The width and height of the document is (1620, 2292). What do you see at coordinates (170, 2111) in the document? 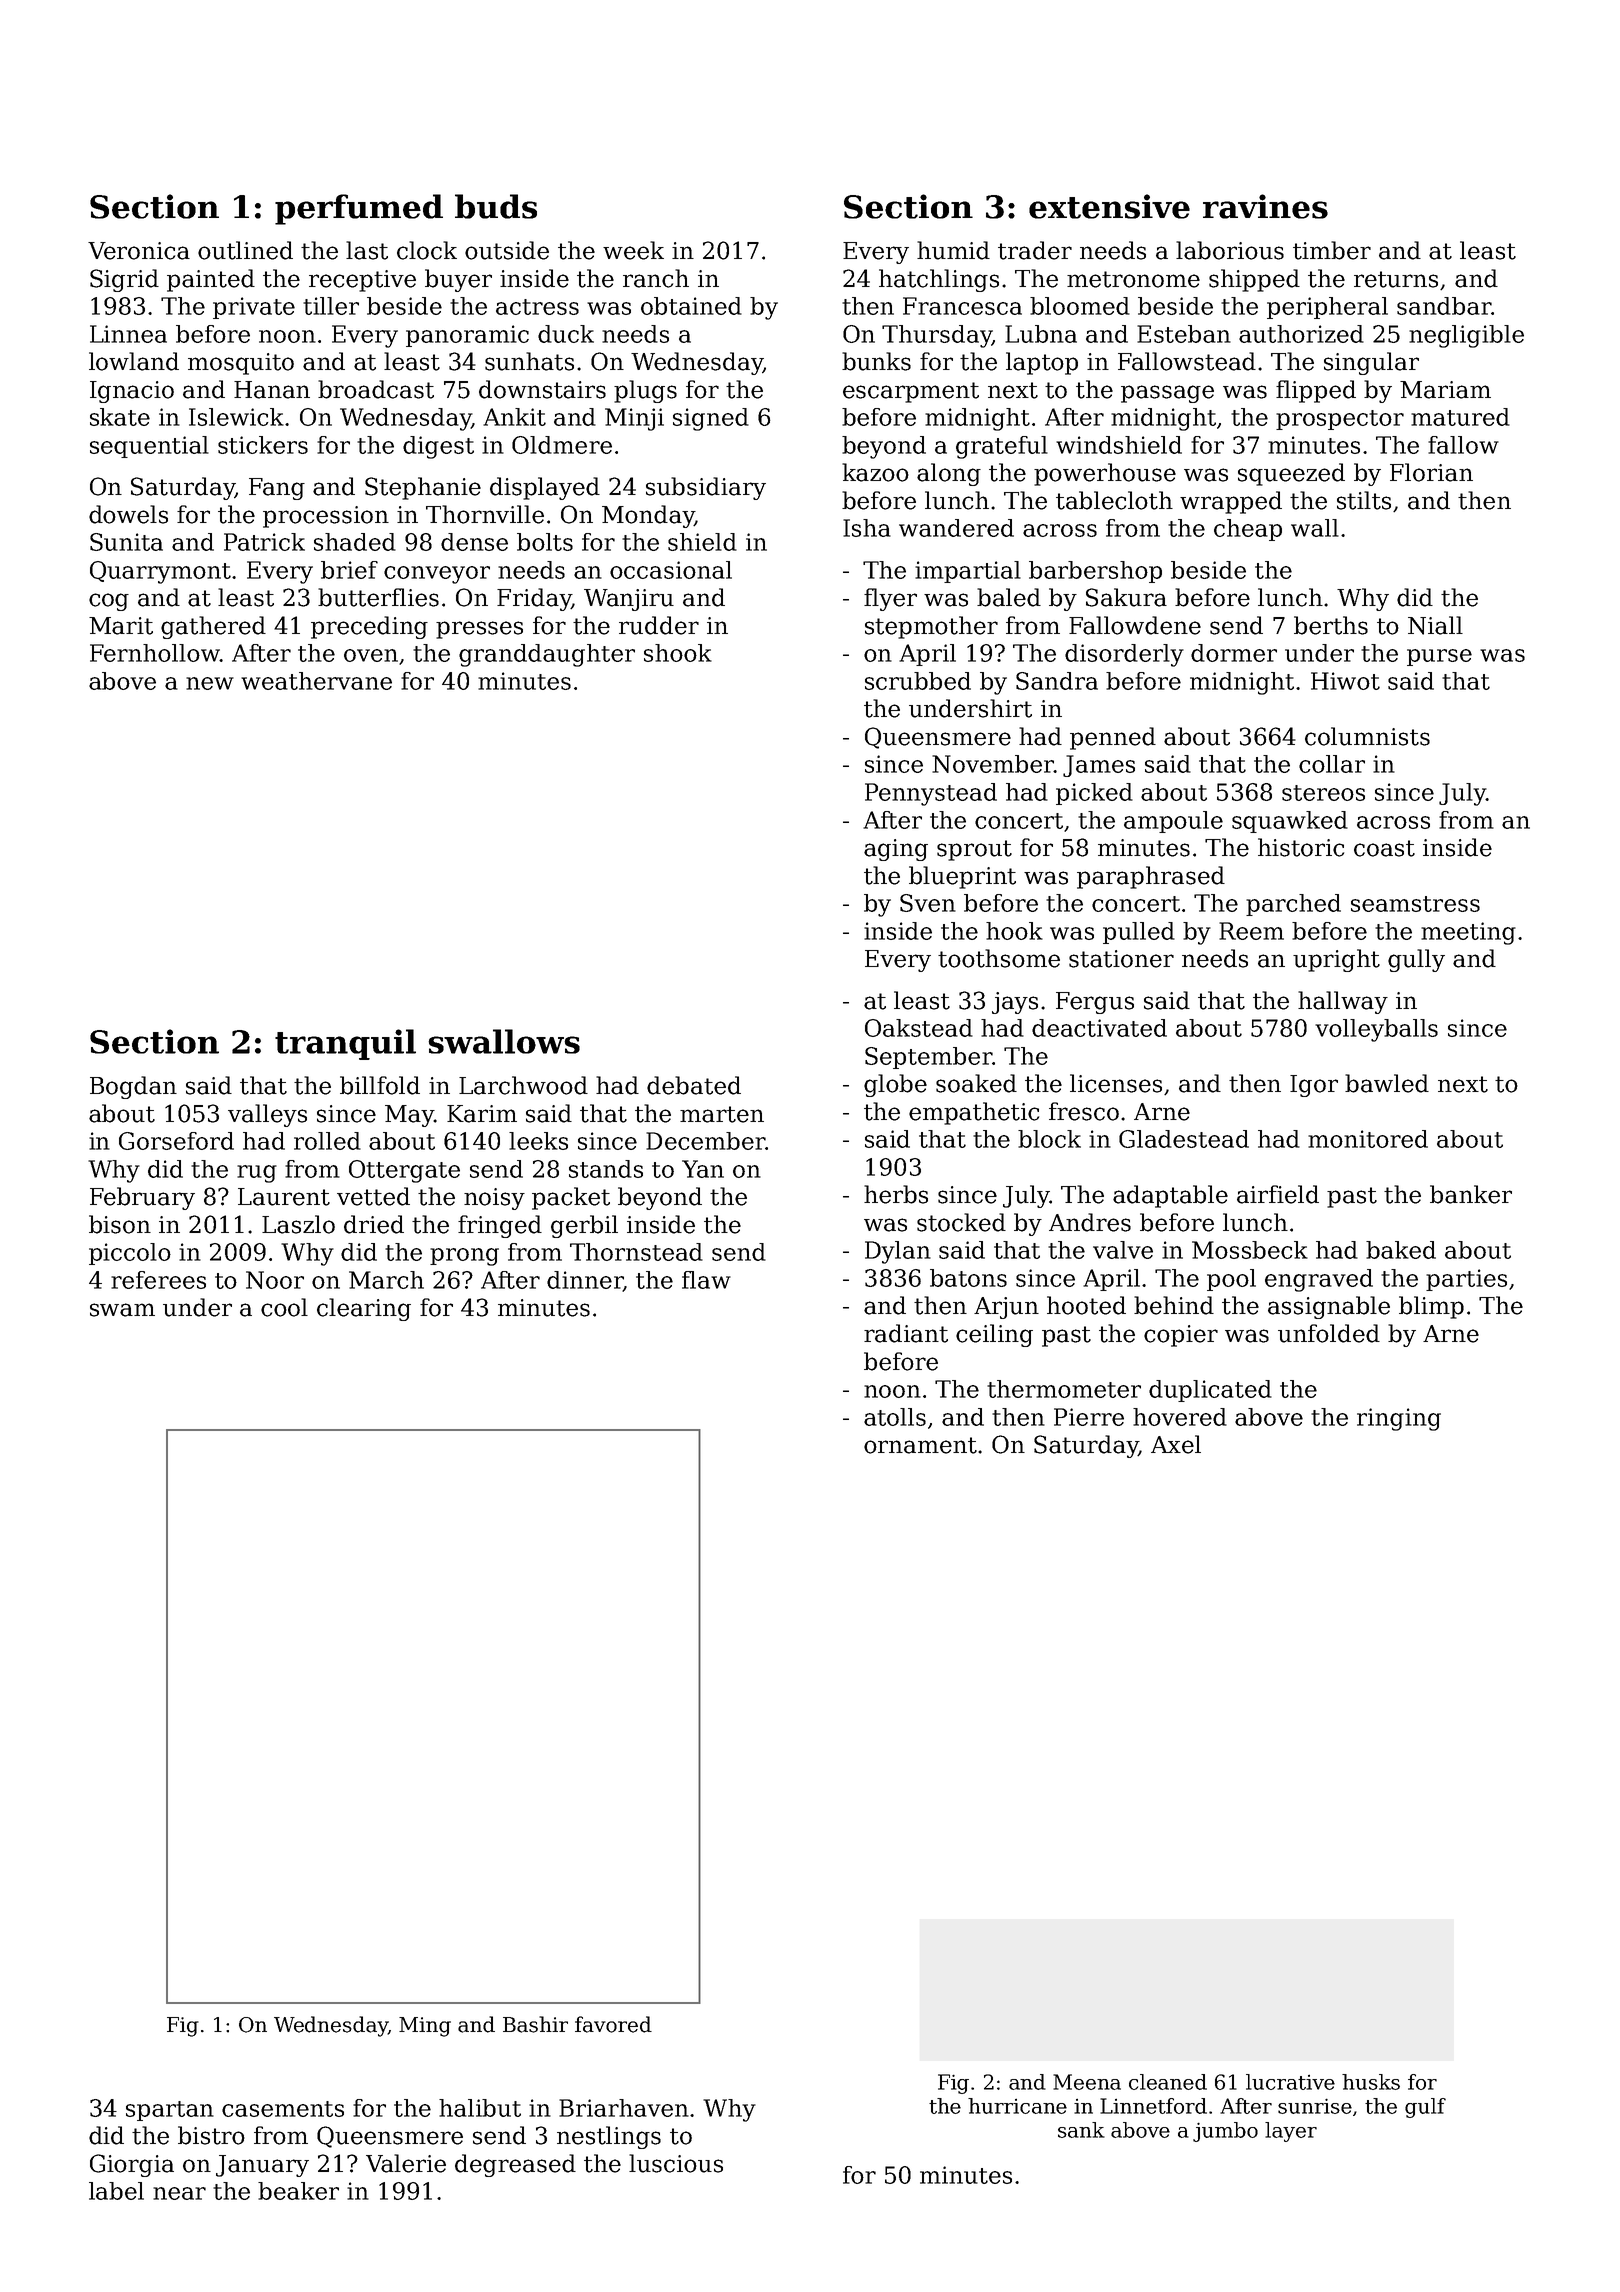
I see `spartan` at bounding box center [170, 2111].
